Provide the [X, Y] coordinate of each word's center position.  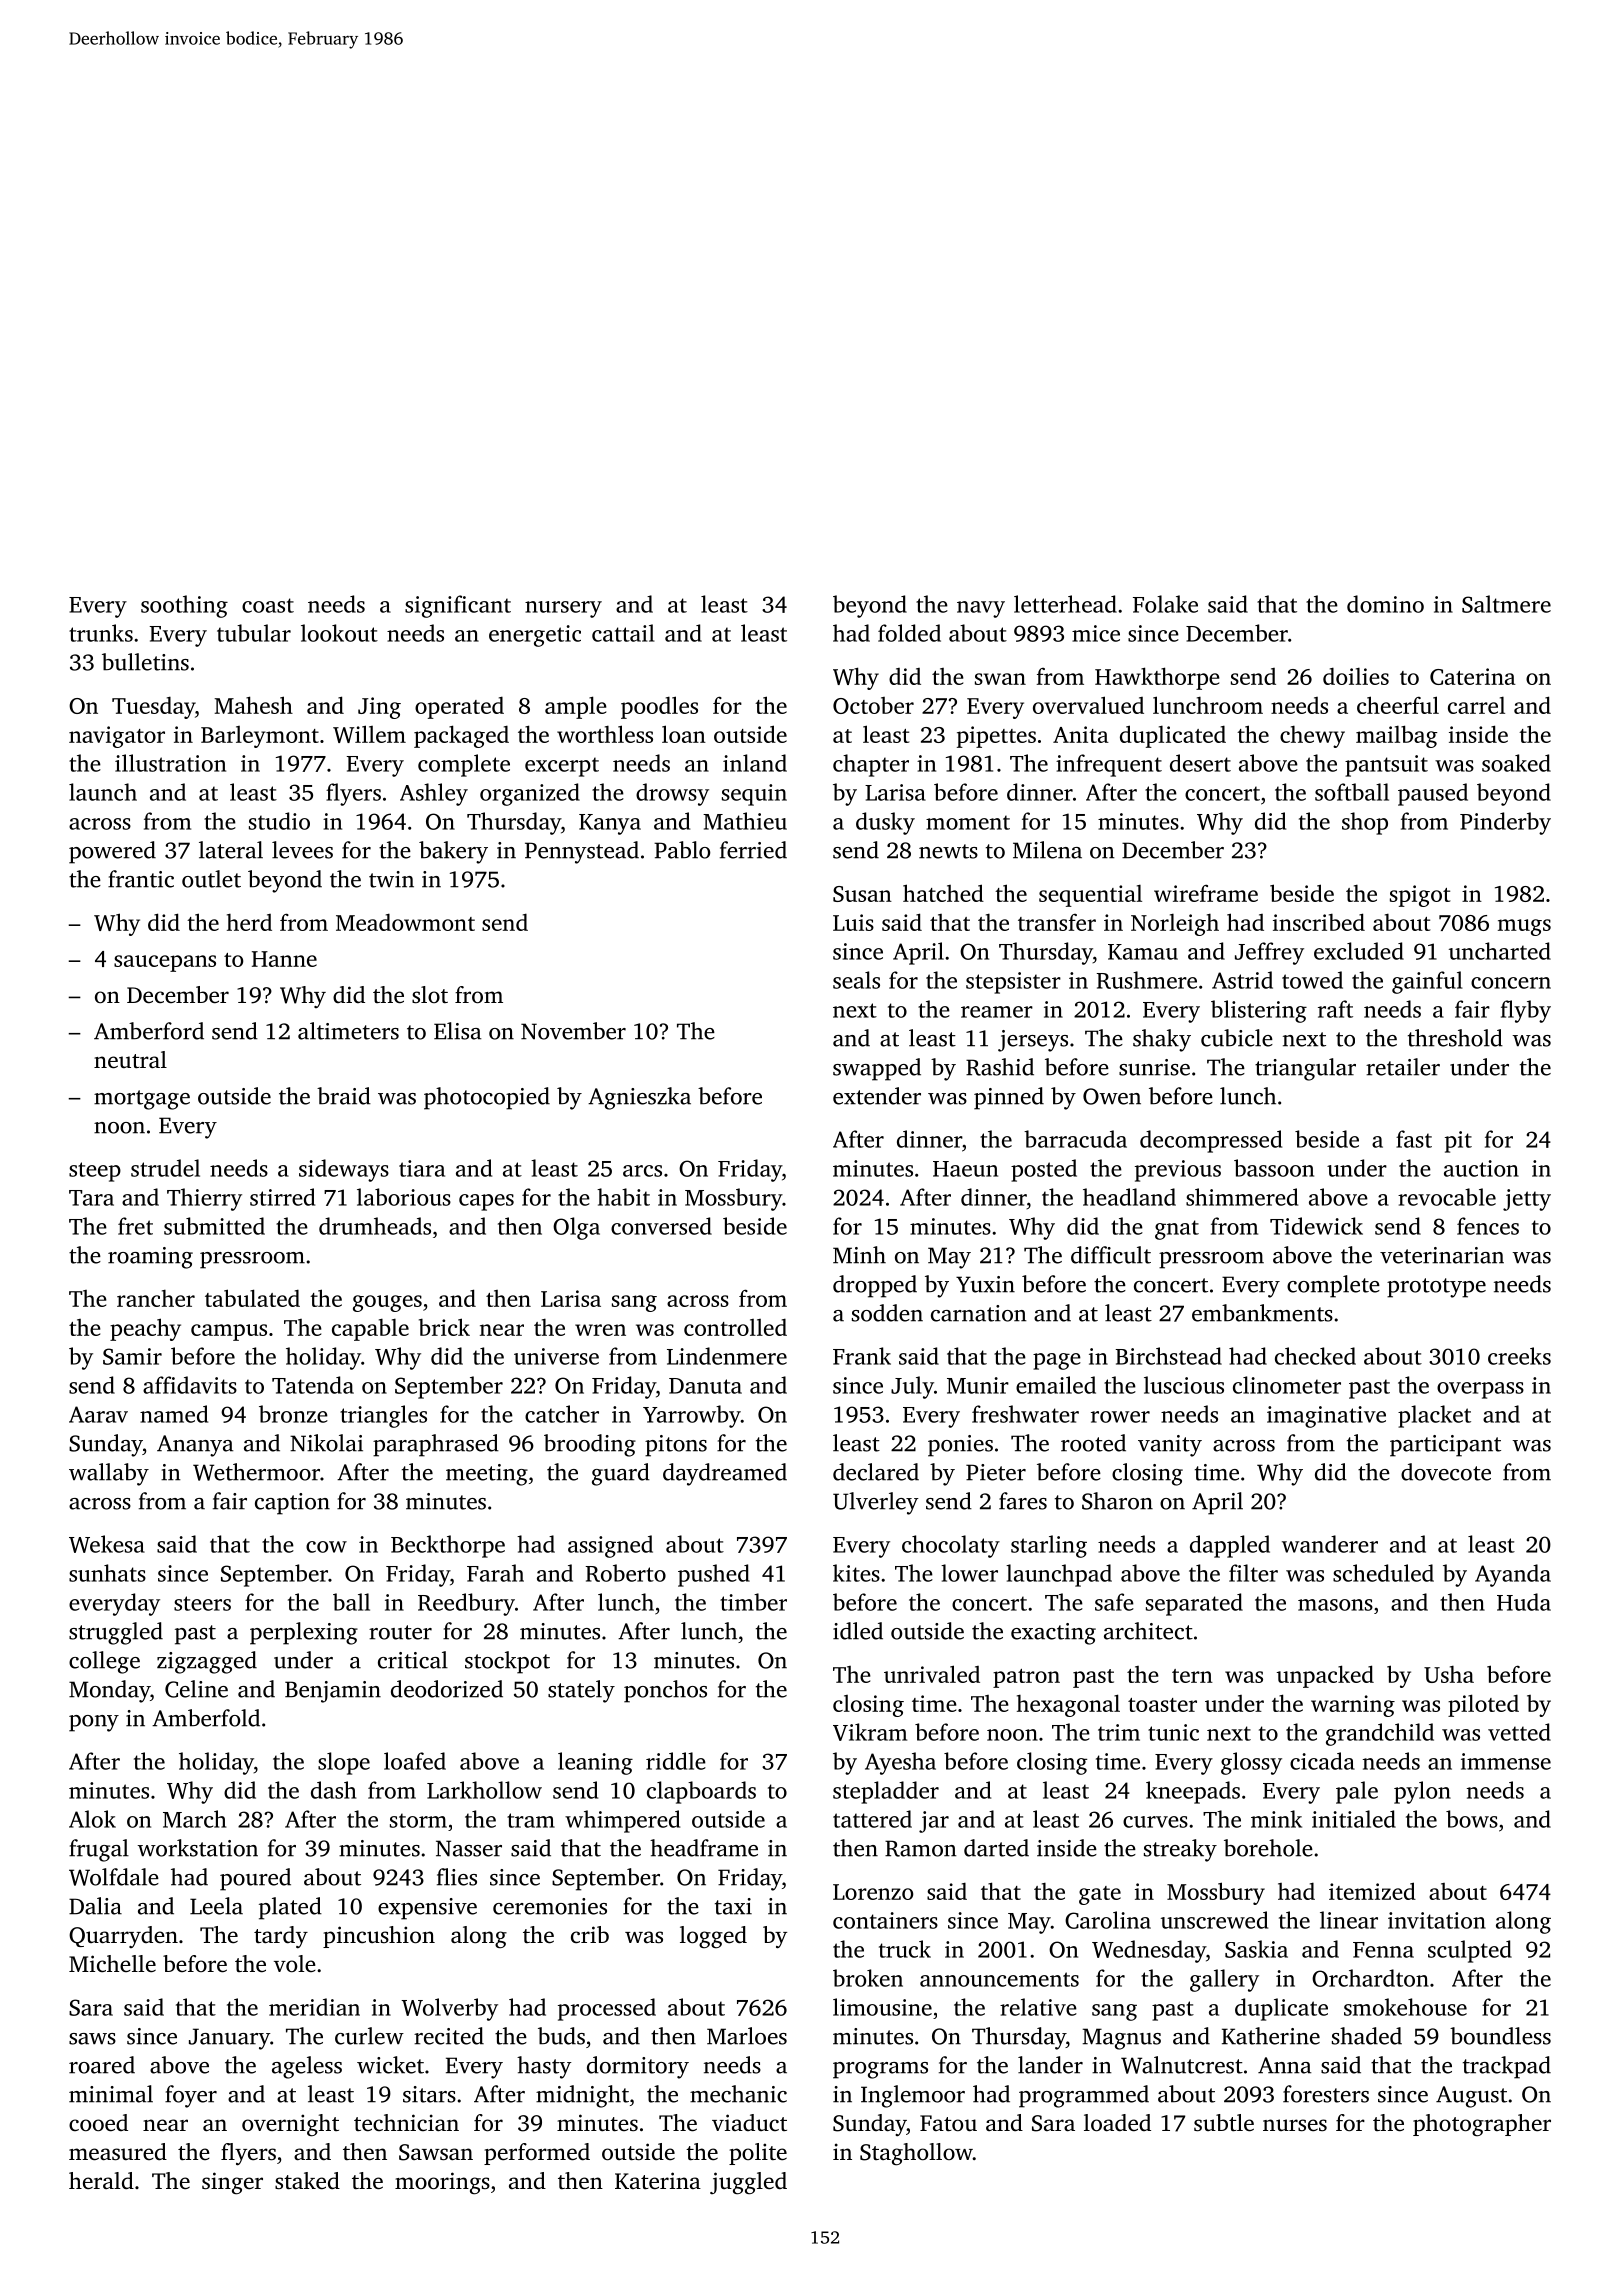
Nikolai [326, 1443]
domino [1385, 604]
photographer [1482, 2125]
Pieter [996, 1472]
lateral [231, 850]
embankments [1262, 1313]
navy [981, 609]
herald [101, 2181]
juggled [748, 2183]
